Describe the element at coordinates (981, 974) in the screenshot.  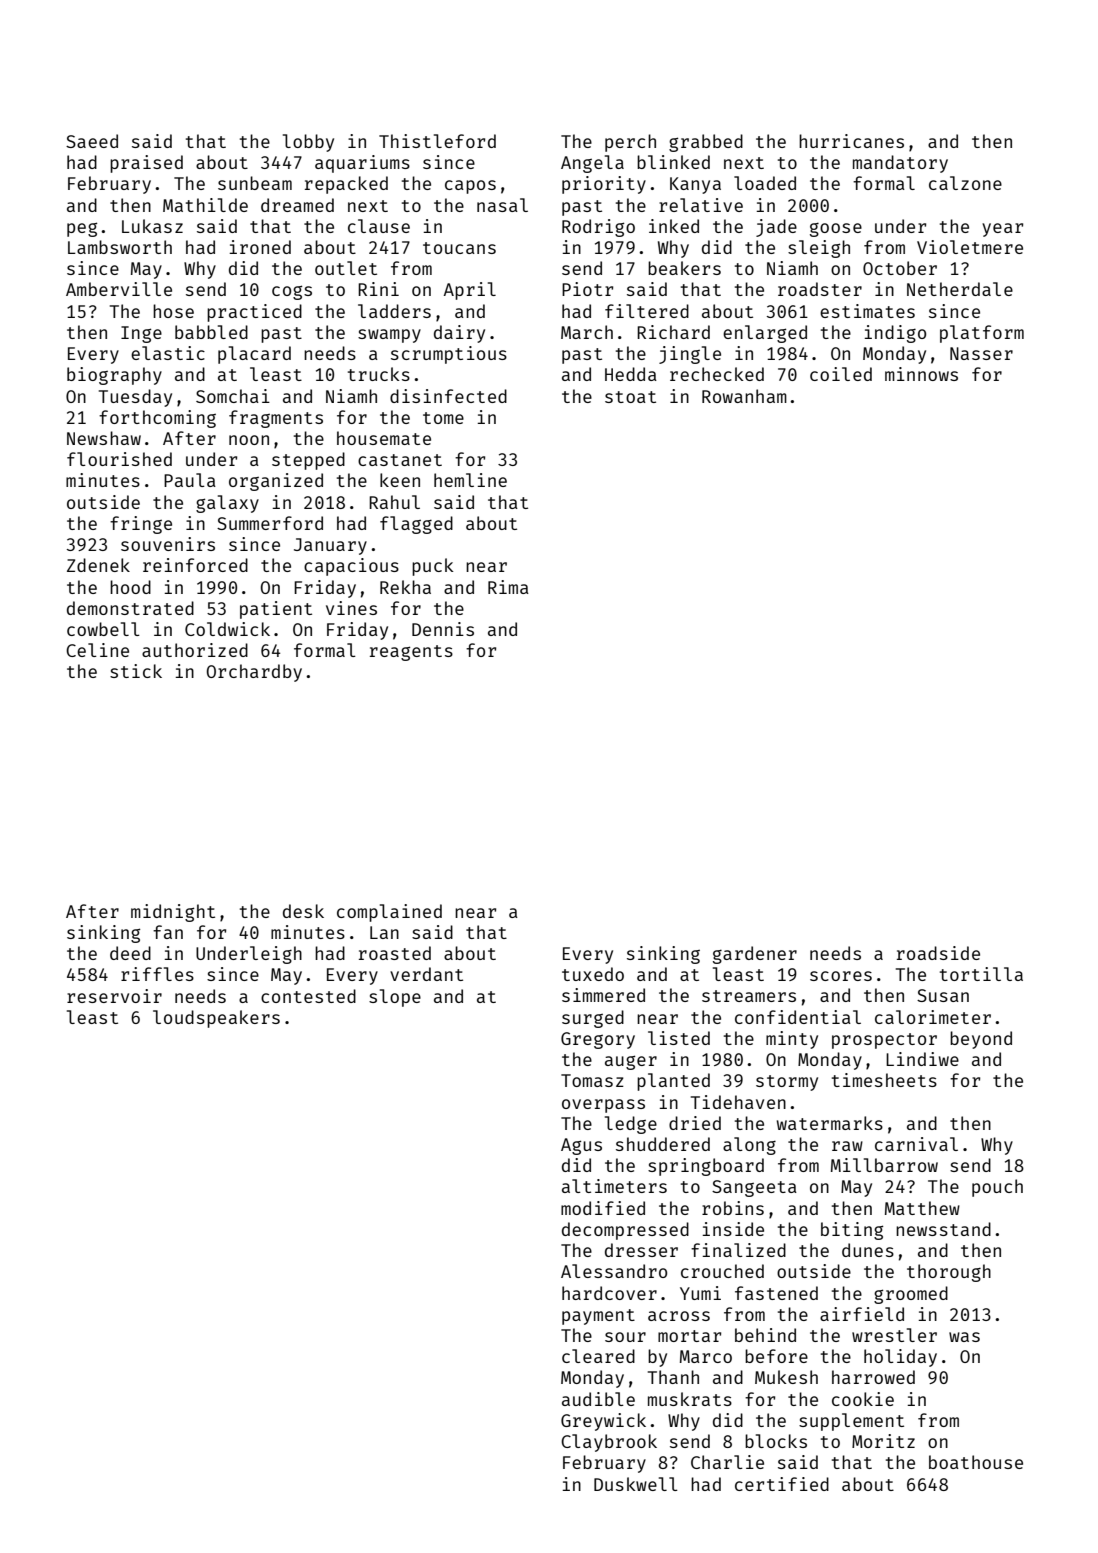
I see `tortilla` at that location.
